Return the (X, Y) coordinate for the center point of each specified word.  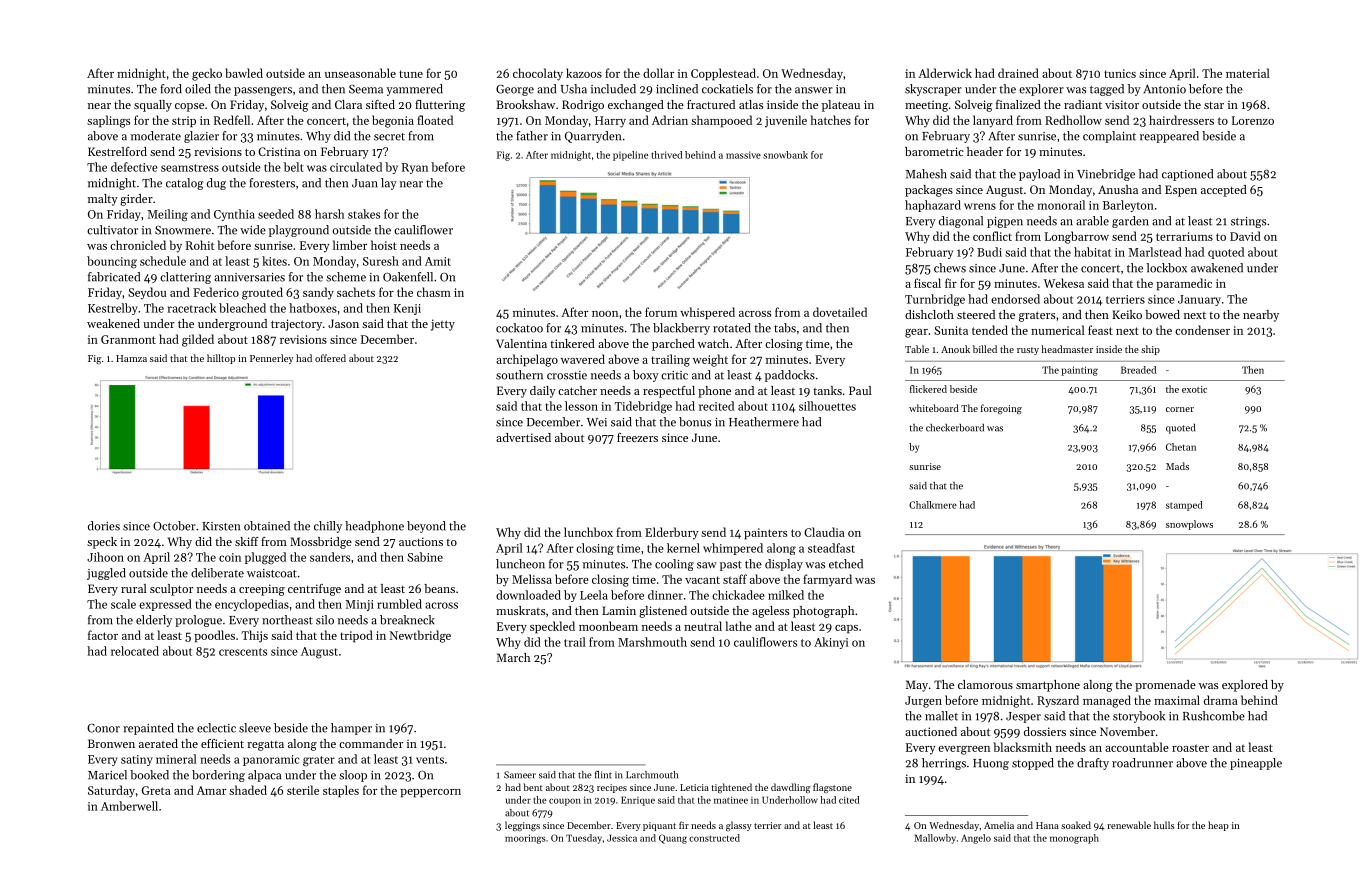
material (1248, 73)
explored (1245, 686)
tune (411, 74)
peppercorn (430, 793)
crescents (243, 652)
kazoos (584, 73)
